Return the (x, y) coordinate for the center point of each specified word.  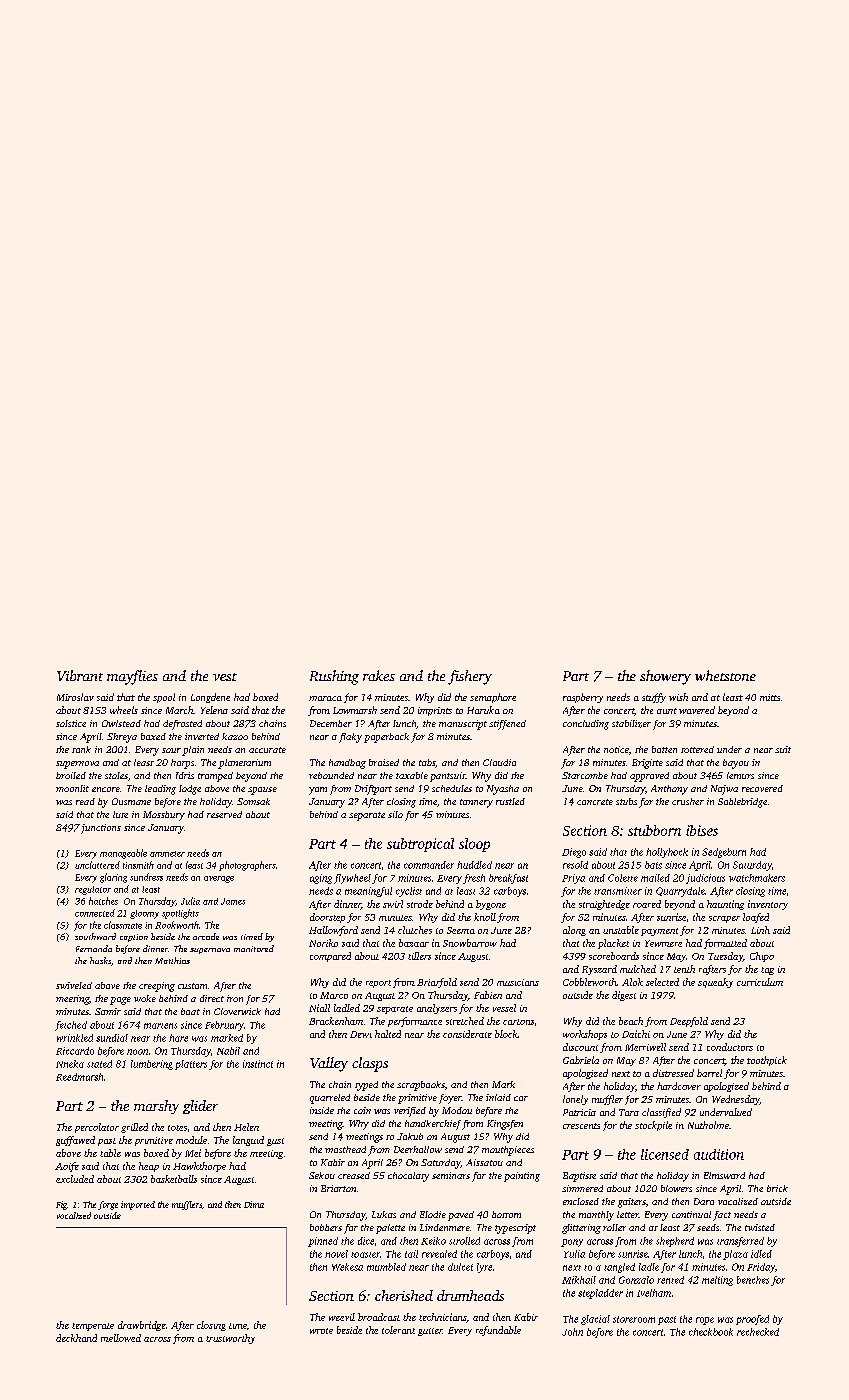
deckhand (76, 1338)
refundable (498, 1331)
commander (429, 865)
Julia (190, 901)
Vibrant (80, 675)
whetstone (725, 675)
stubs (626, 801)
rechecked (758, 1332)
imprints (435, 711)
